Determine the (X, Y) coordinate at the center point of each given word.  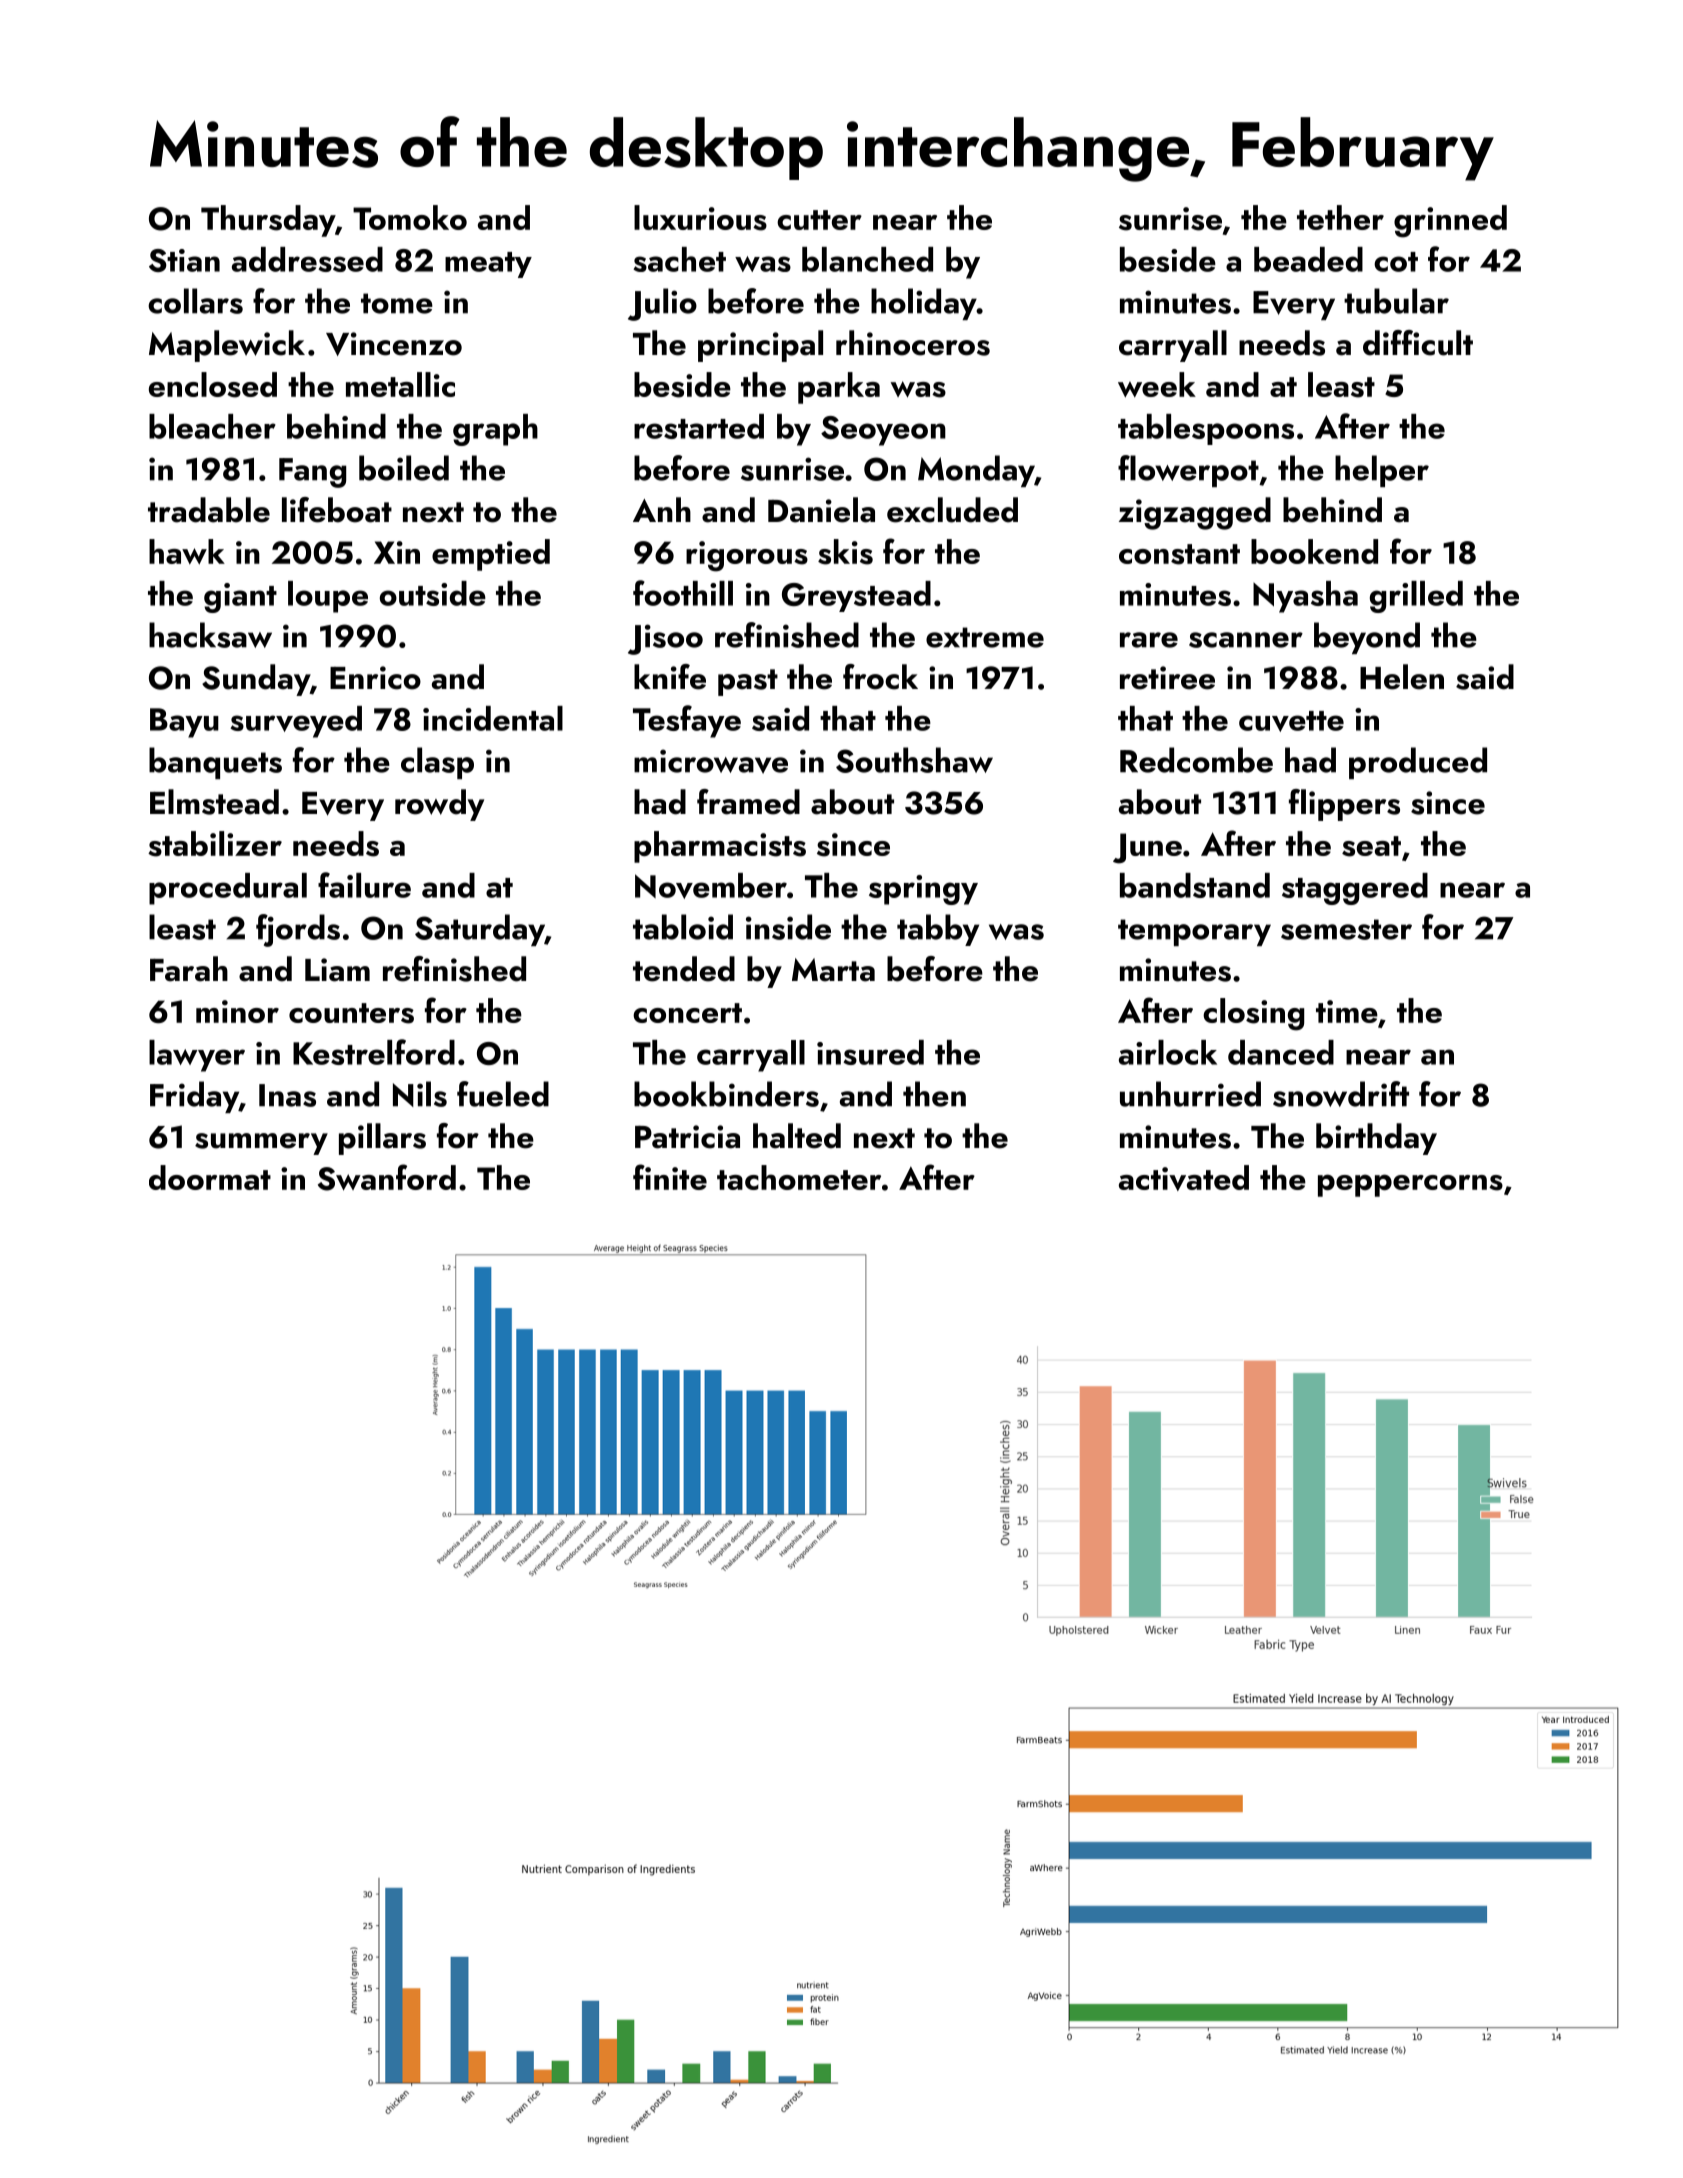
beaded (1308, 259)
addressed (307, 259)
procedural (228, 889)
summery (261, 1144)
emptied (491, 555)
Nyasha (1305, 597)
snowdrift (1341, 1094)
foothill (683, 593)
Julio (662, 304)
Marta (833, 970)
